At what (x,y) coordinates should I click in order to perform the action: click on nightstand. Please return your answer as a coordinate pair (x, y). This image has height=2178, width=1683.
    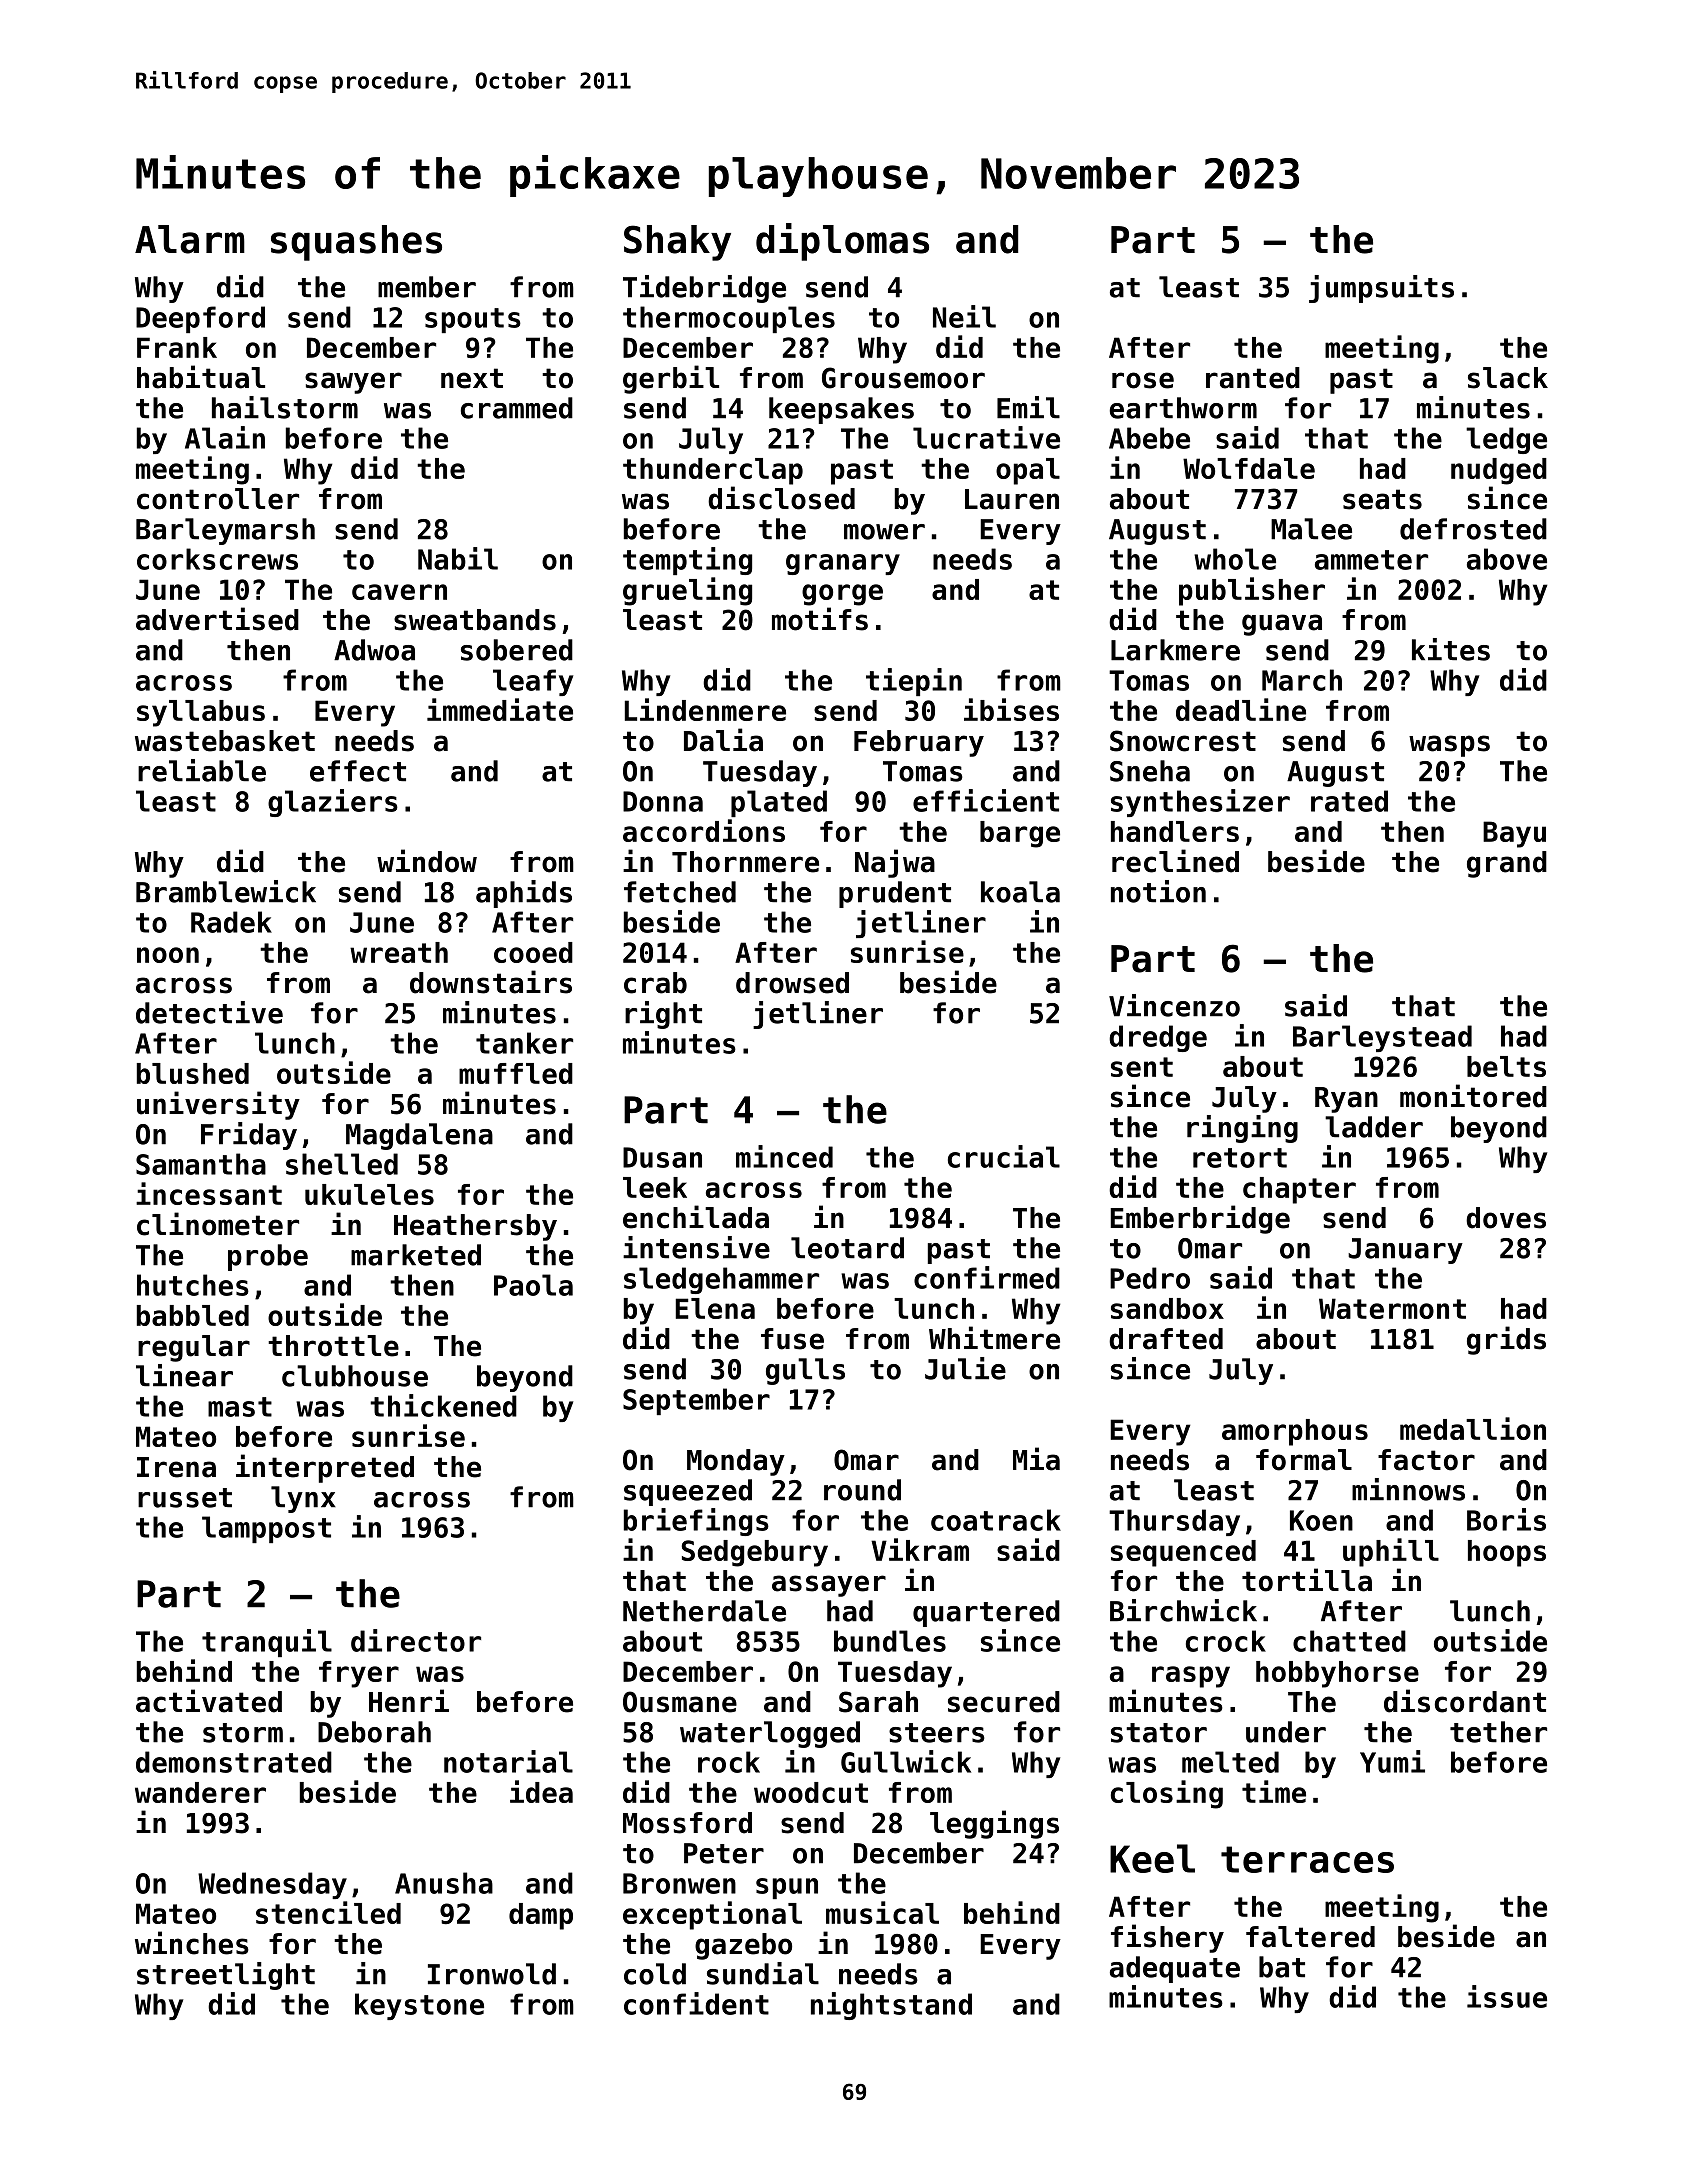
    Looking at the image, I should click on (891, 2006).
